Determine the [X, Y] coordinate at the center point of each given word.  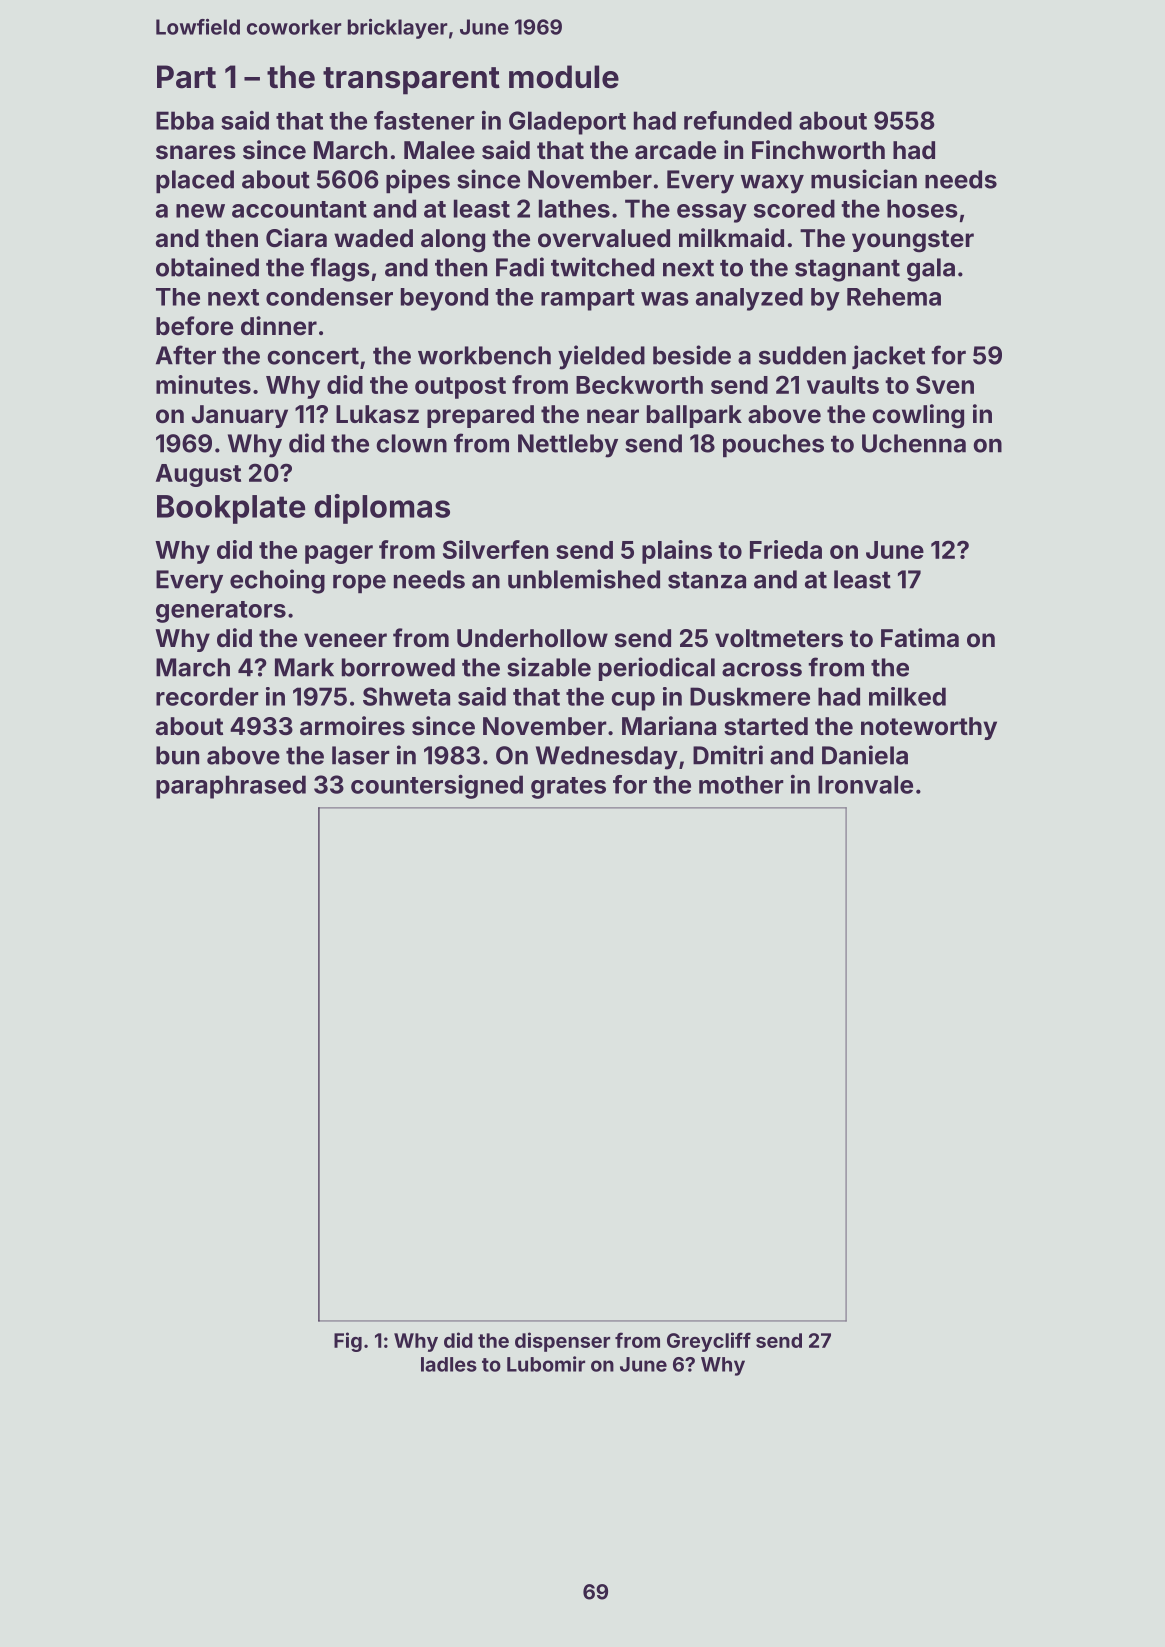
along [453, 241]
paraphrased [231, 787]
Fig [348, 1342]
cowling [918, 416]
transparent [411, 81]
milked [907, 696]
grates [568, 788]
